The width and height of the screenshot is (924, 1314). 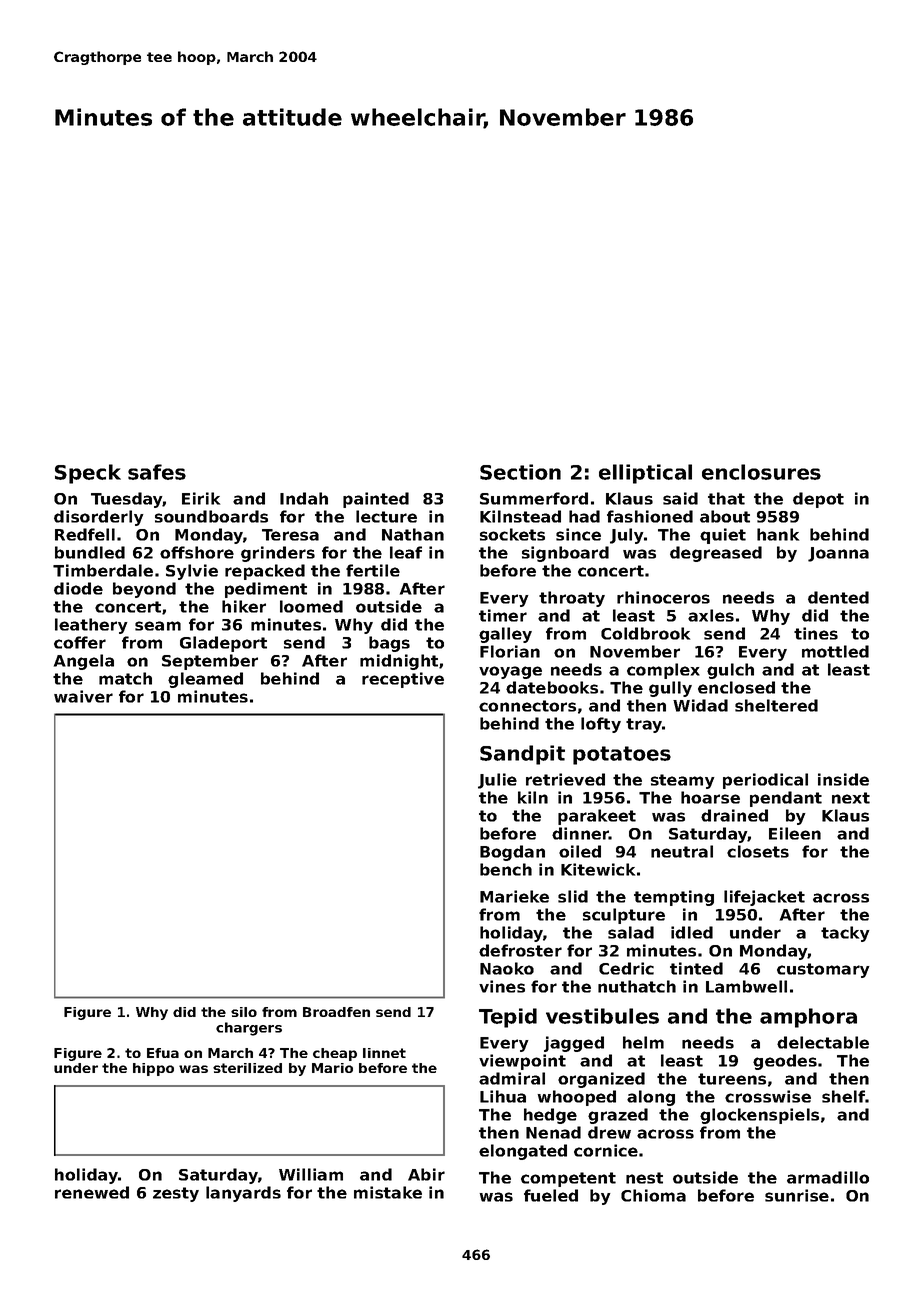 I want to click on steamy, so click(x=683, y=781).
